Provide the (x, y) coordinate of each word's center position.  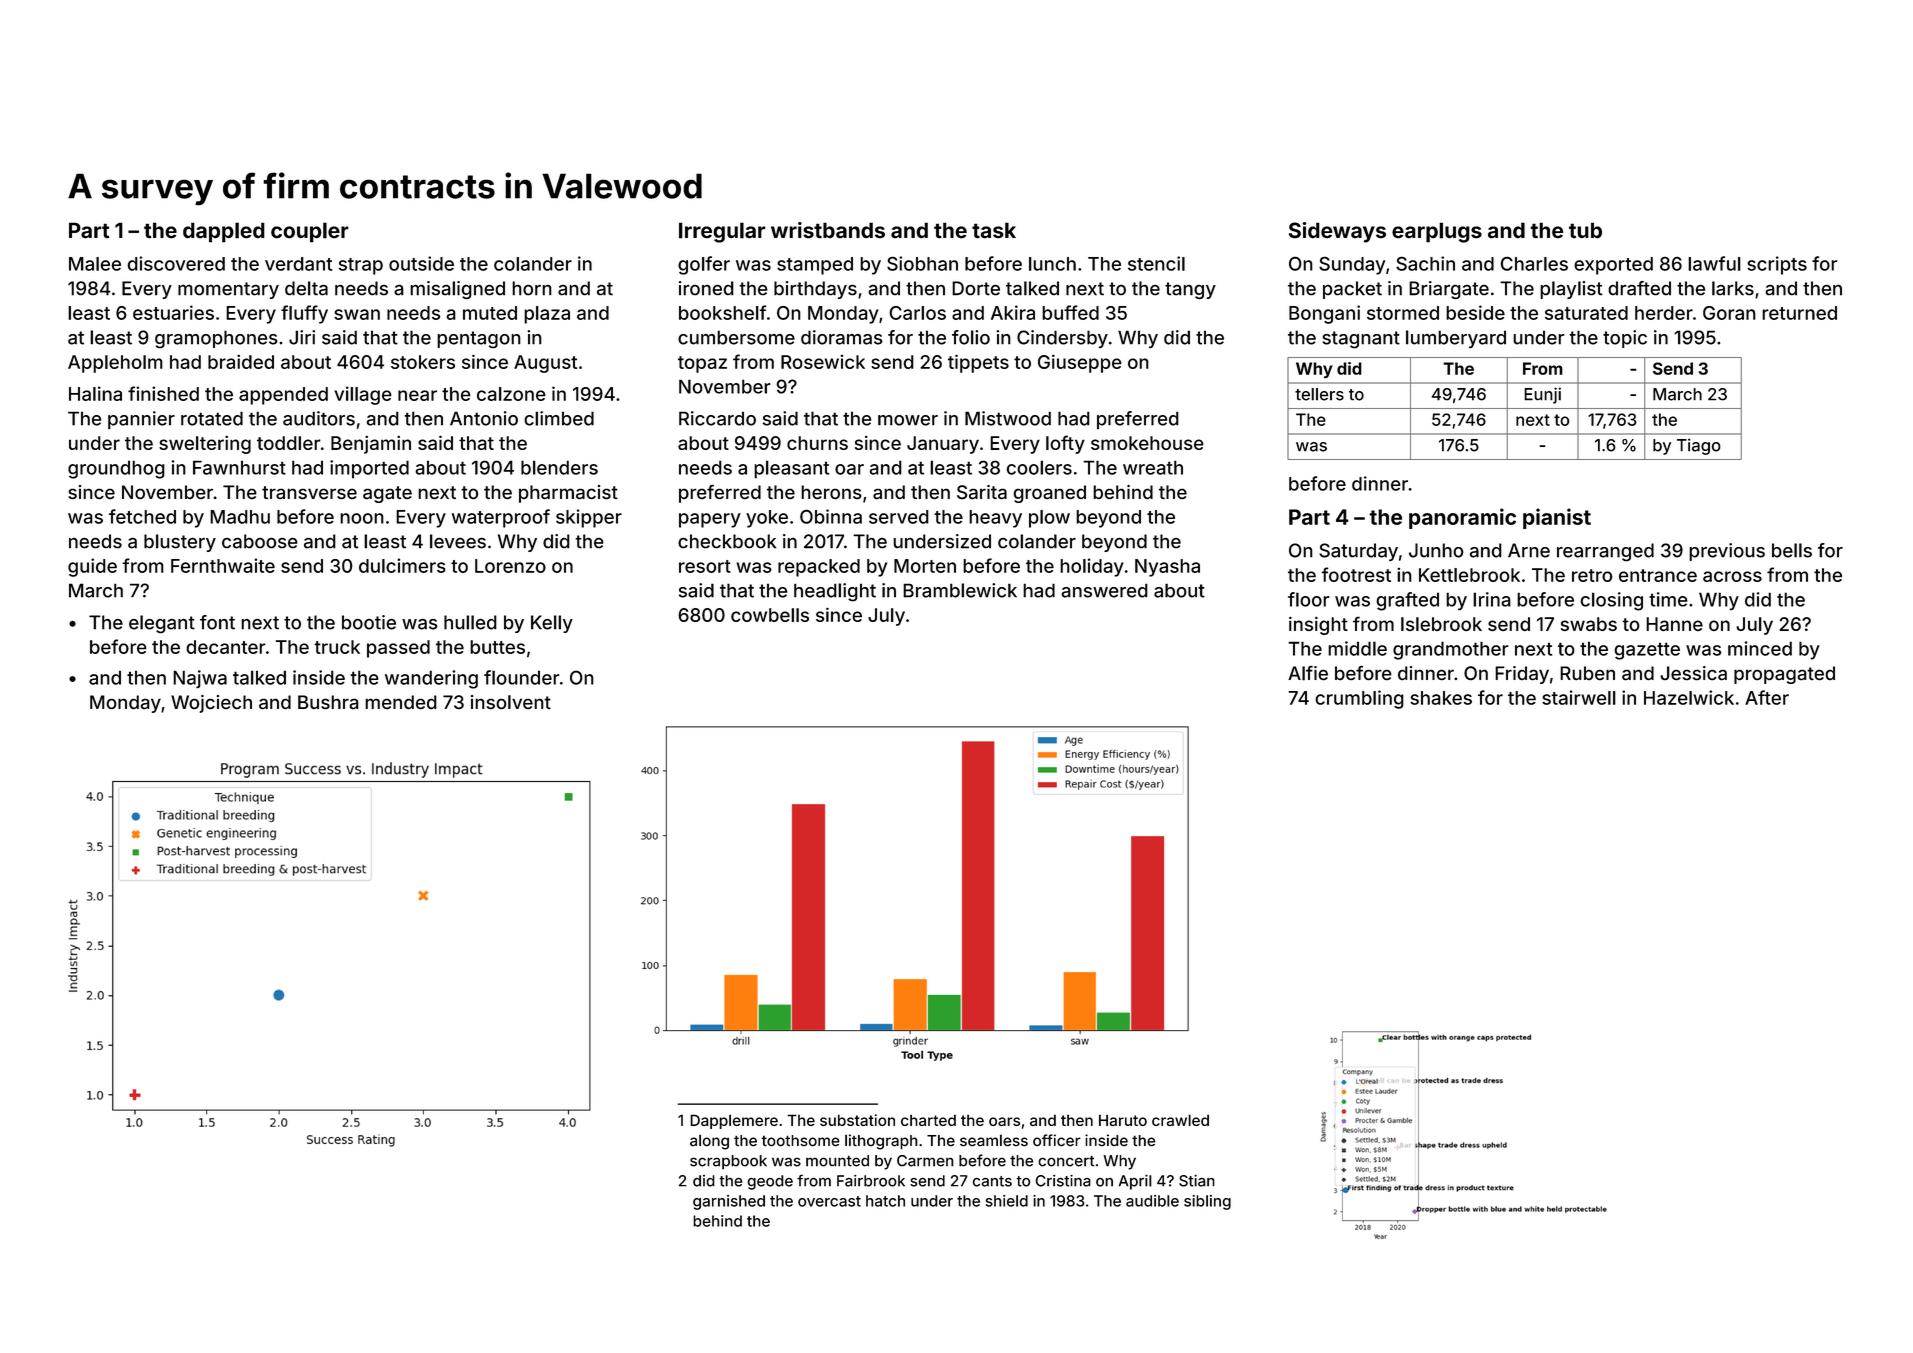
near (417, 395)
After (1767, 697)
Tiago (1699, 446)
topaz (702, 364)
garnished (729, 1202)
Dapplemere (734, 1121)
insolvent (511, 702)
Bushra (328, 702)
